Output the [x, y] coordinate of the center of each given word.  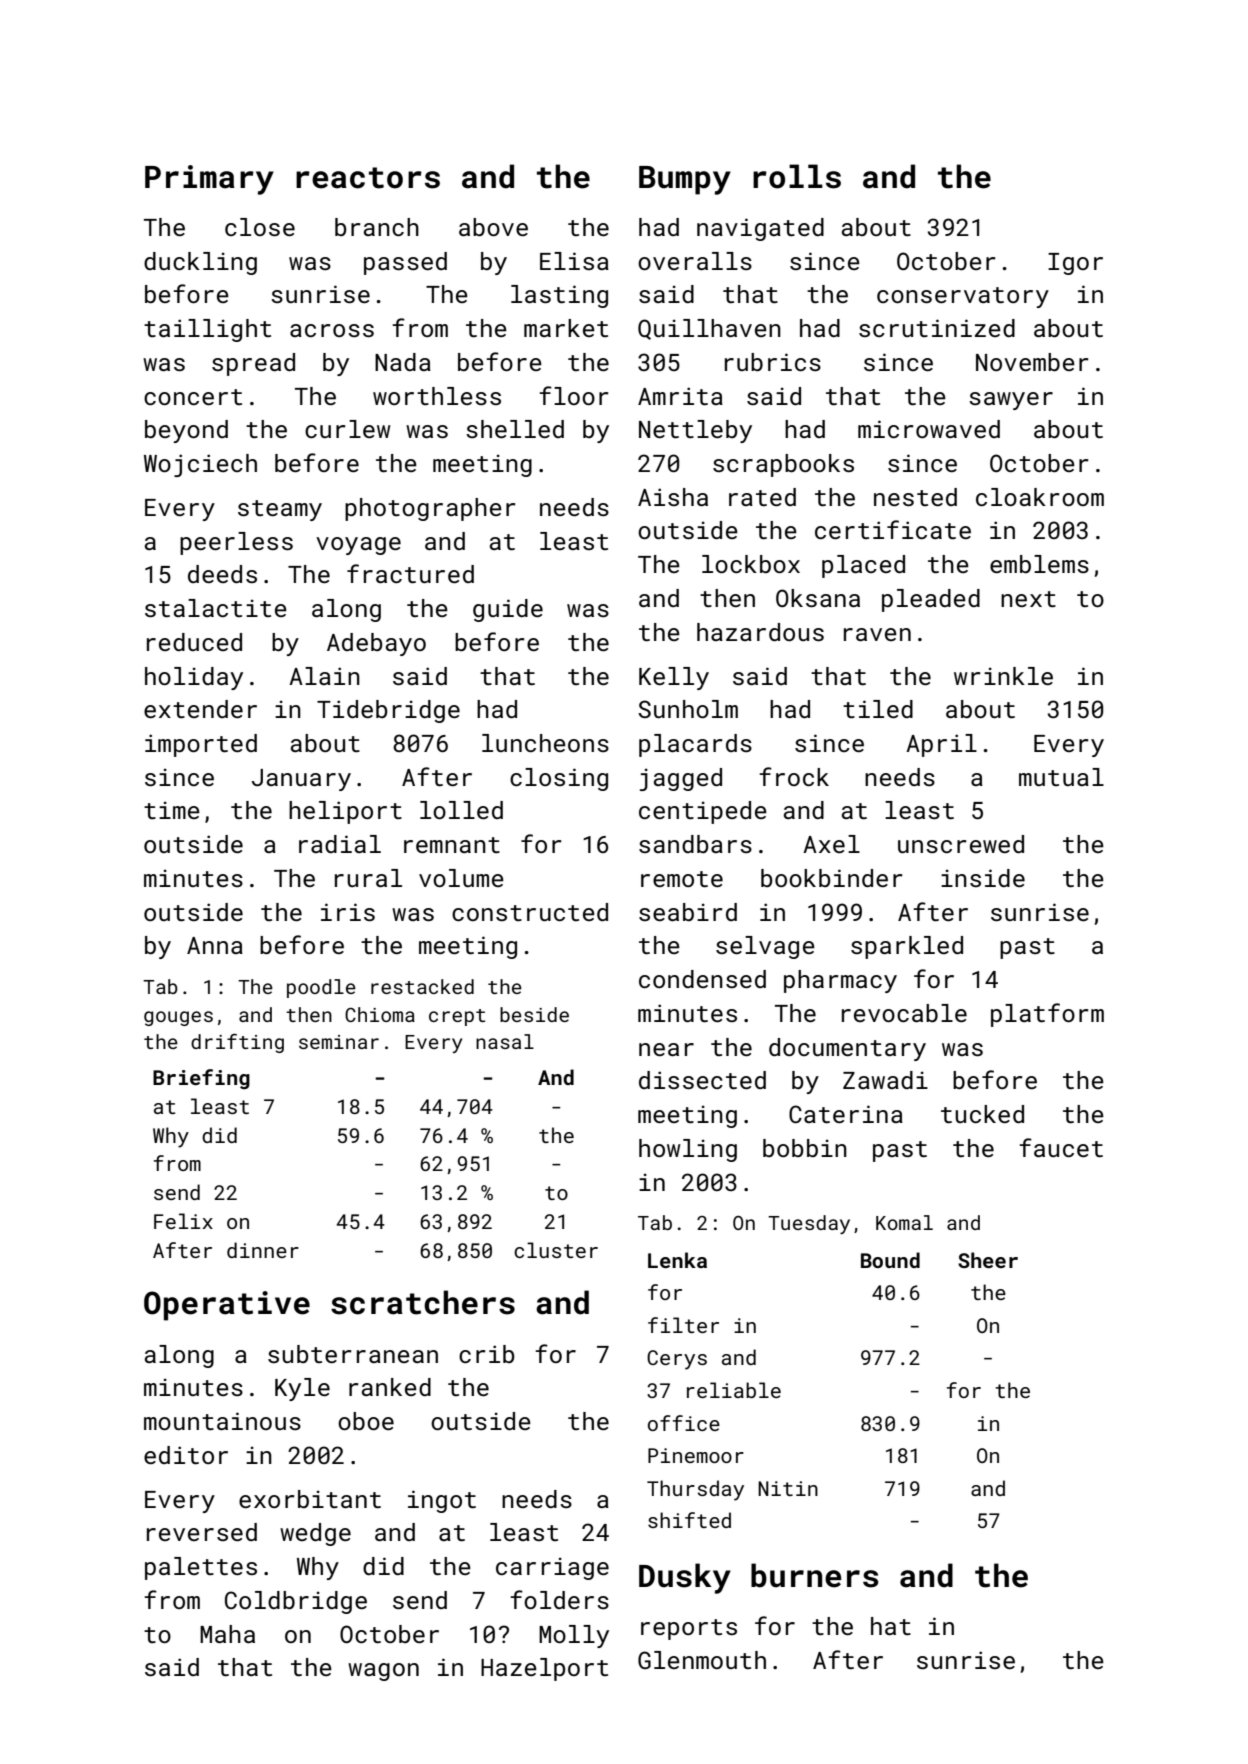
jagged [681, 779]
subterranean [353, 1354]
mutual [1061, 777]
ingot [442, 1501]
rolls [797, 176]
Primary [209, 180]
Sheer [988, 1260]
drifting [237, 1043]
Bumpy [685, 180]
